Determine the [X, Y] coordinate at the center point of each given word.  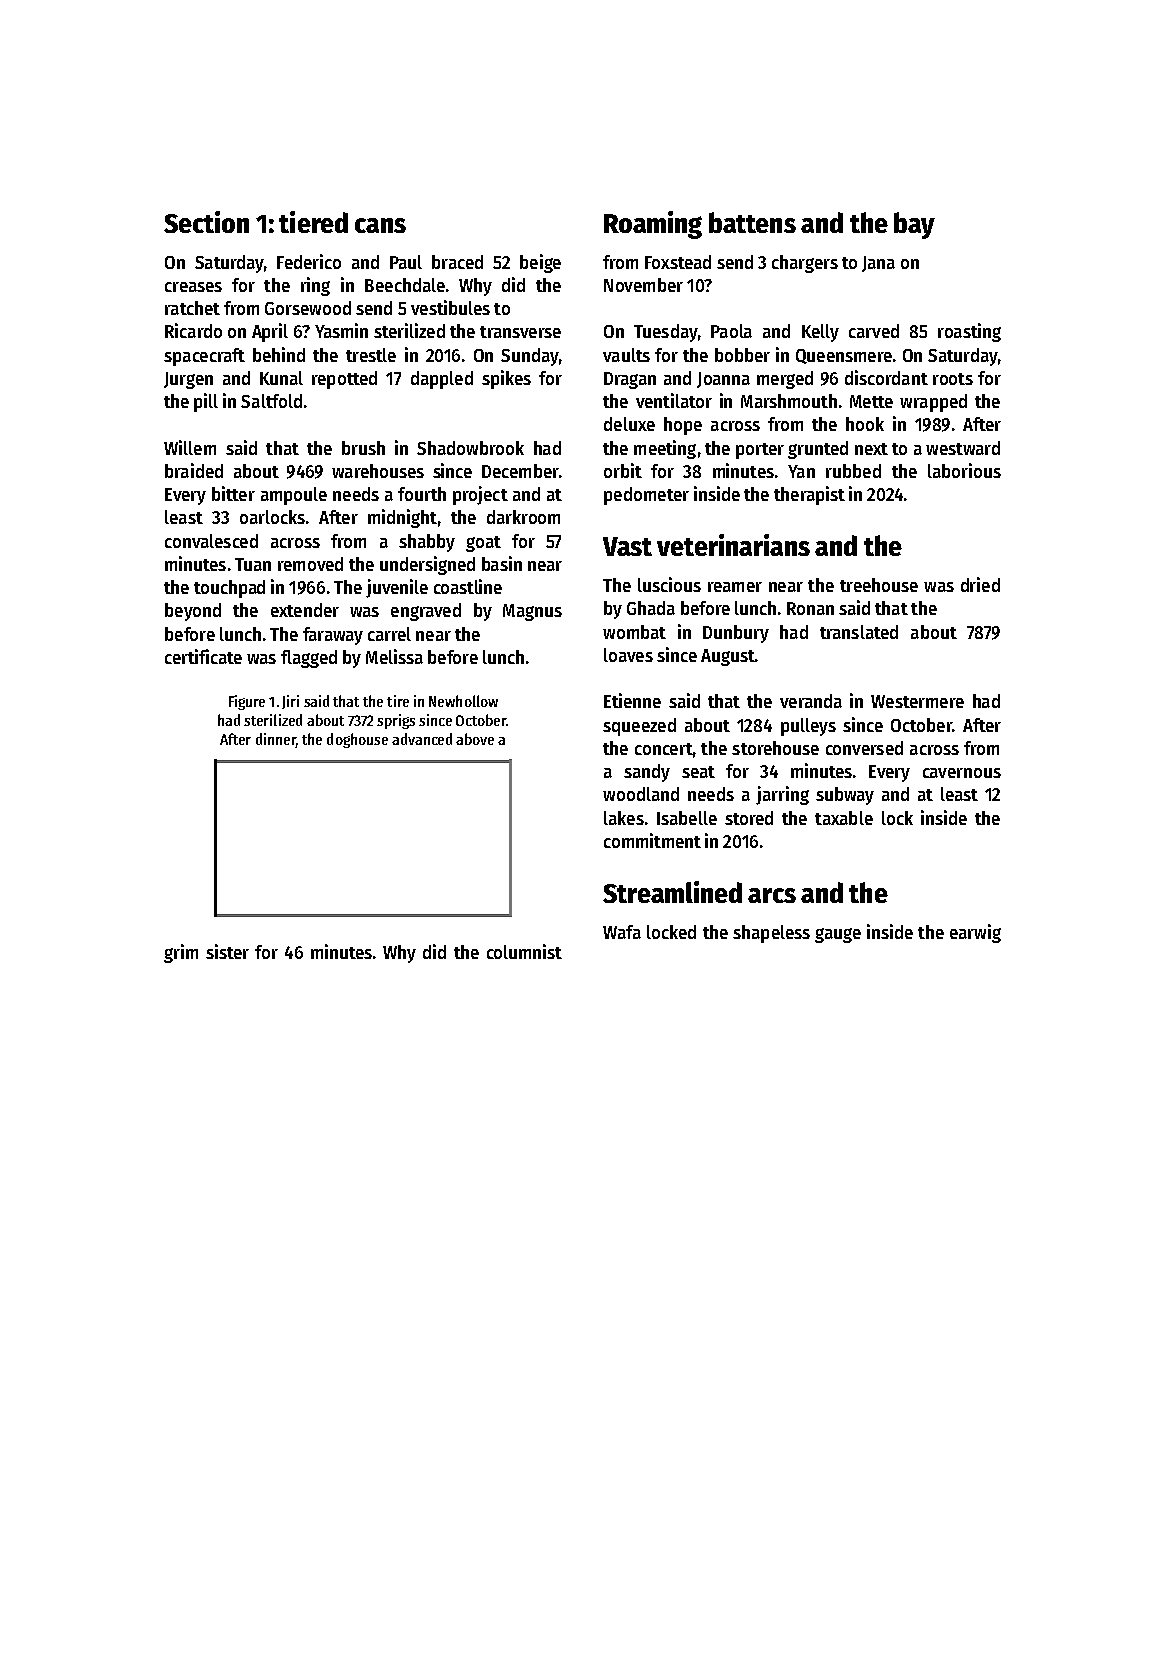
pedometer [646, 496]
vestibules [450, 307]
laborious [964, 470]
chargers [805, 264]
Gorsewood [308, 308]
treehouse [879, 585]
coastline [468, 586]
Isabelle [687, 818]
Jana [878, 264]
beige [540, 263]
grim [181, 953]
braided [194, 470]
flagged [309, 659]
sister [227, 951]
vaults [626, 355]
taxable [844, 818]
